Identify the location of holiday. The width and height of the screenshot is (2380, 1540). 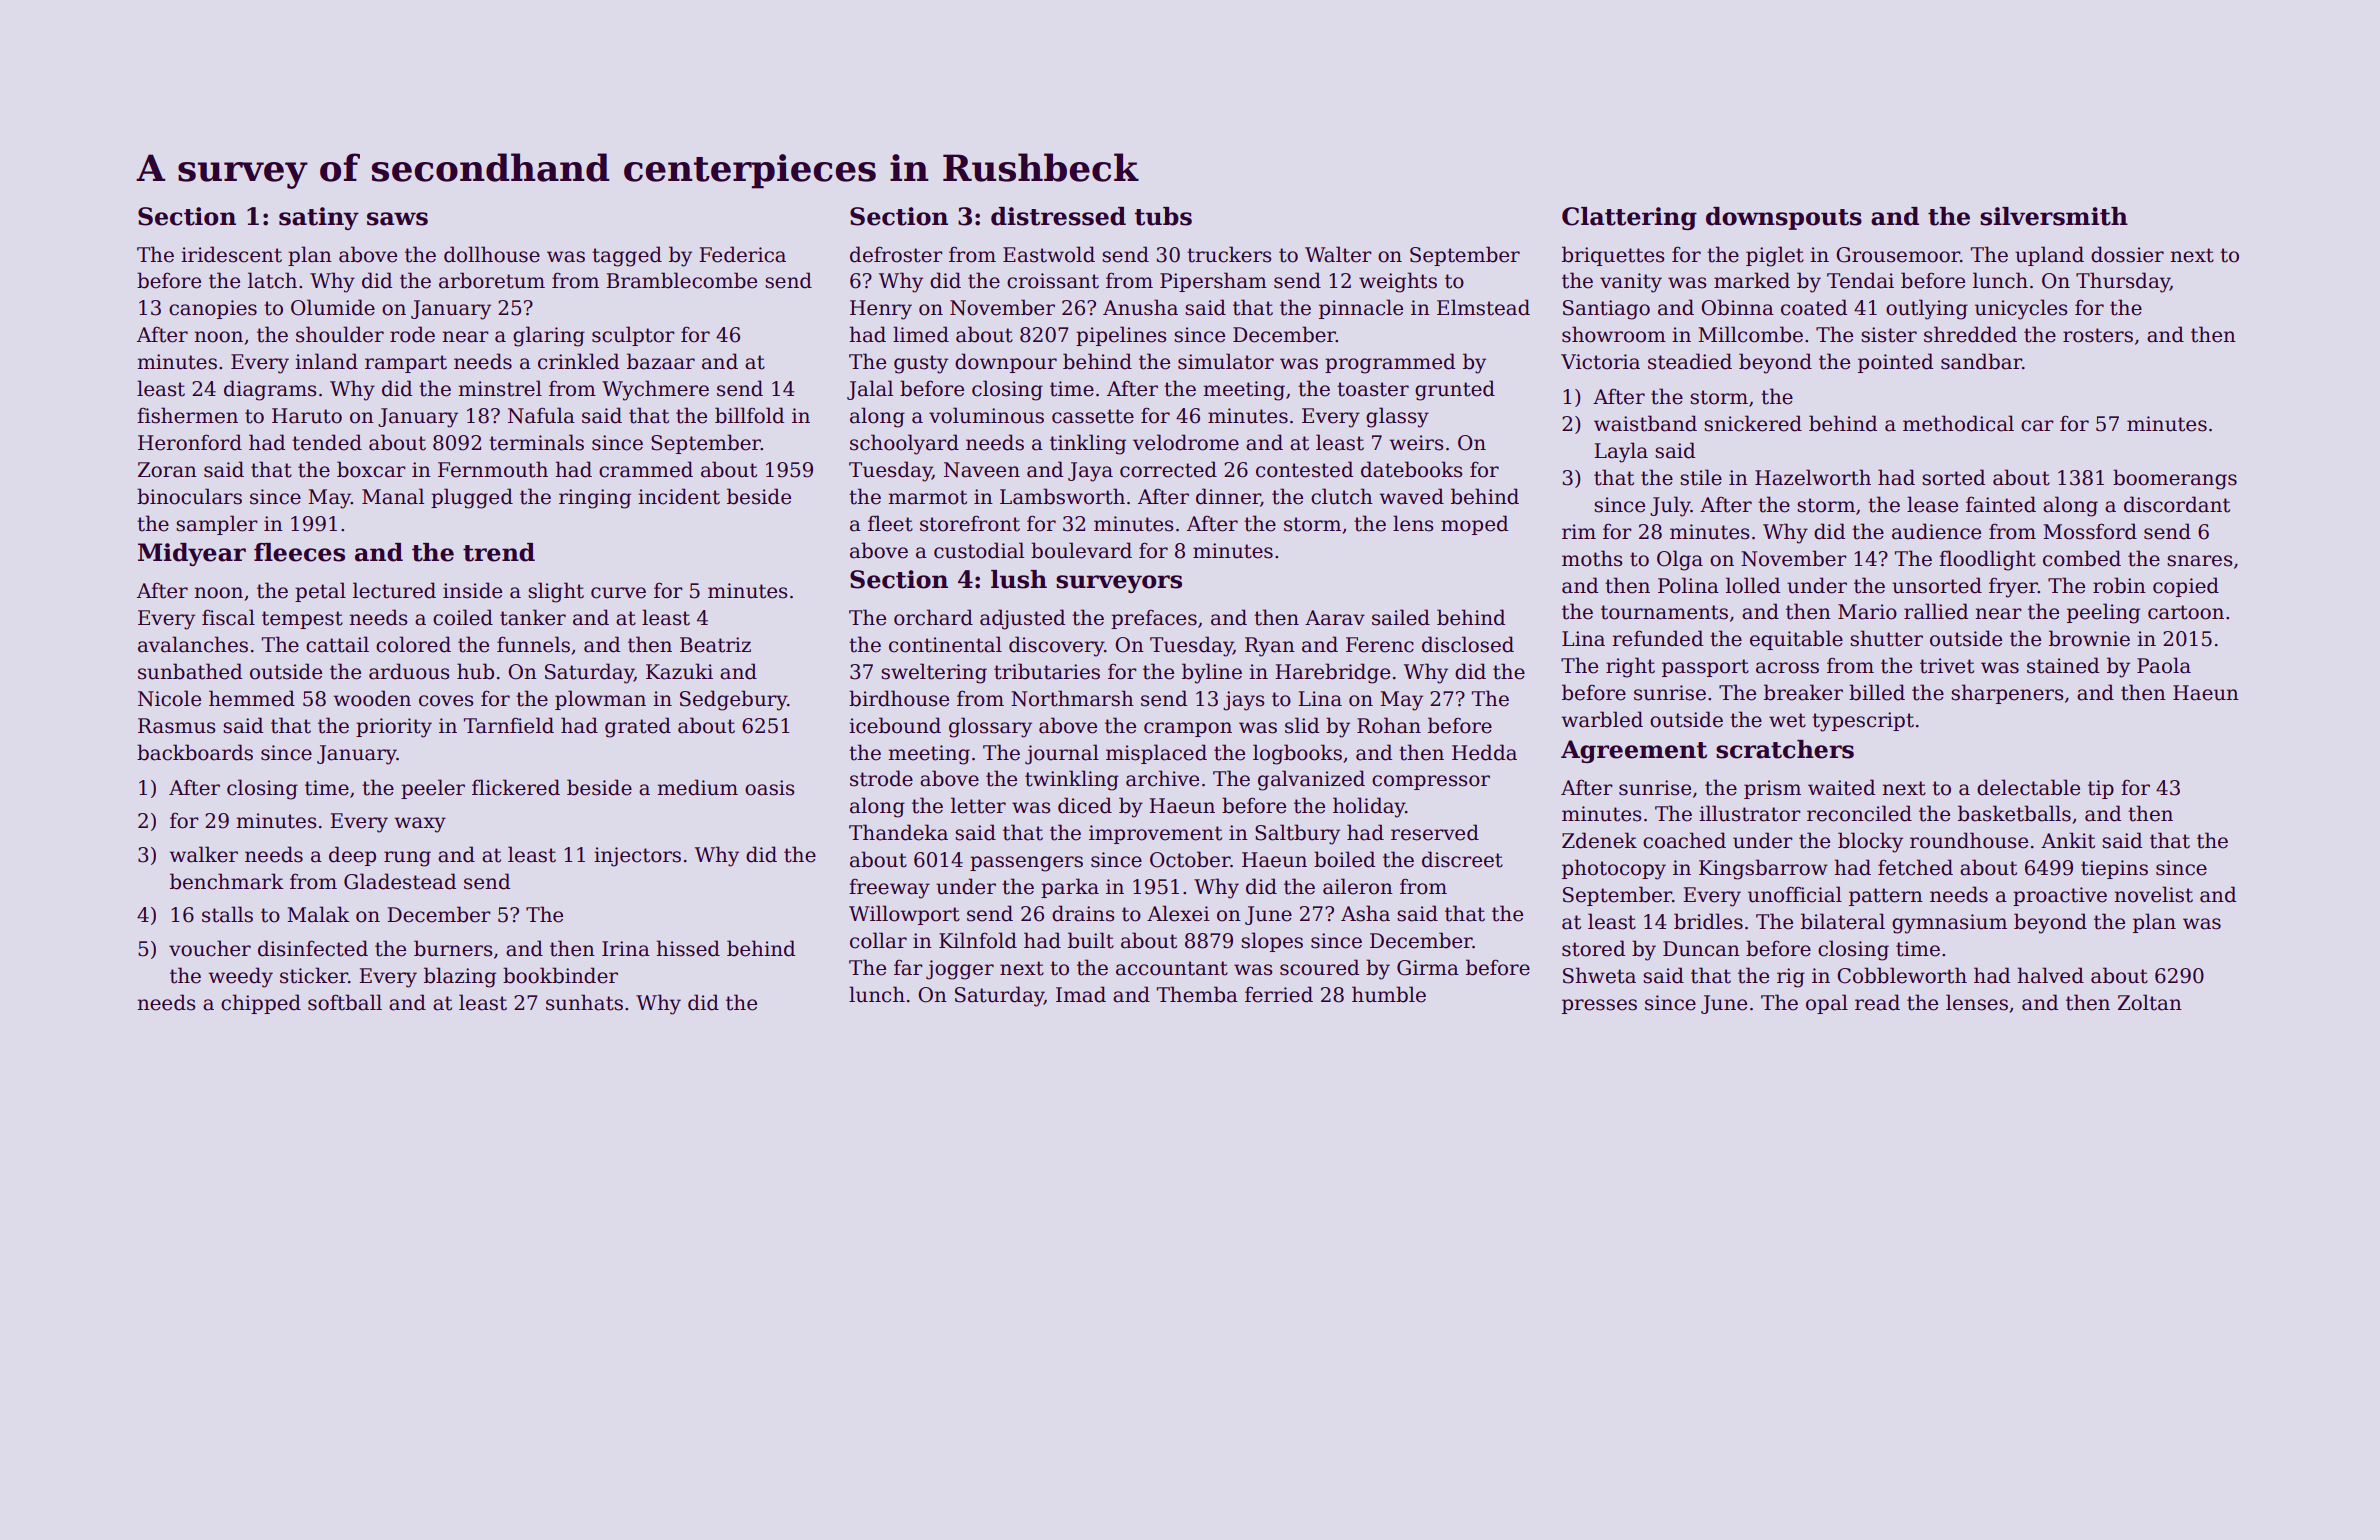
(1369, 807).
